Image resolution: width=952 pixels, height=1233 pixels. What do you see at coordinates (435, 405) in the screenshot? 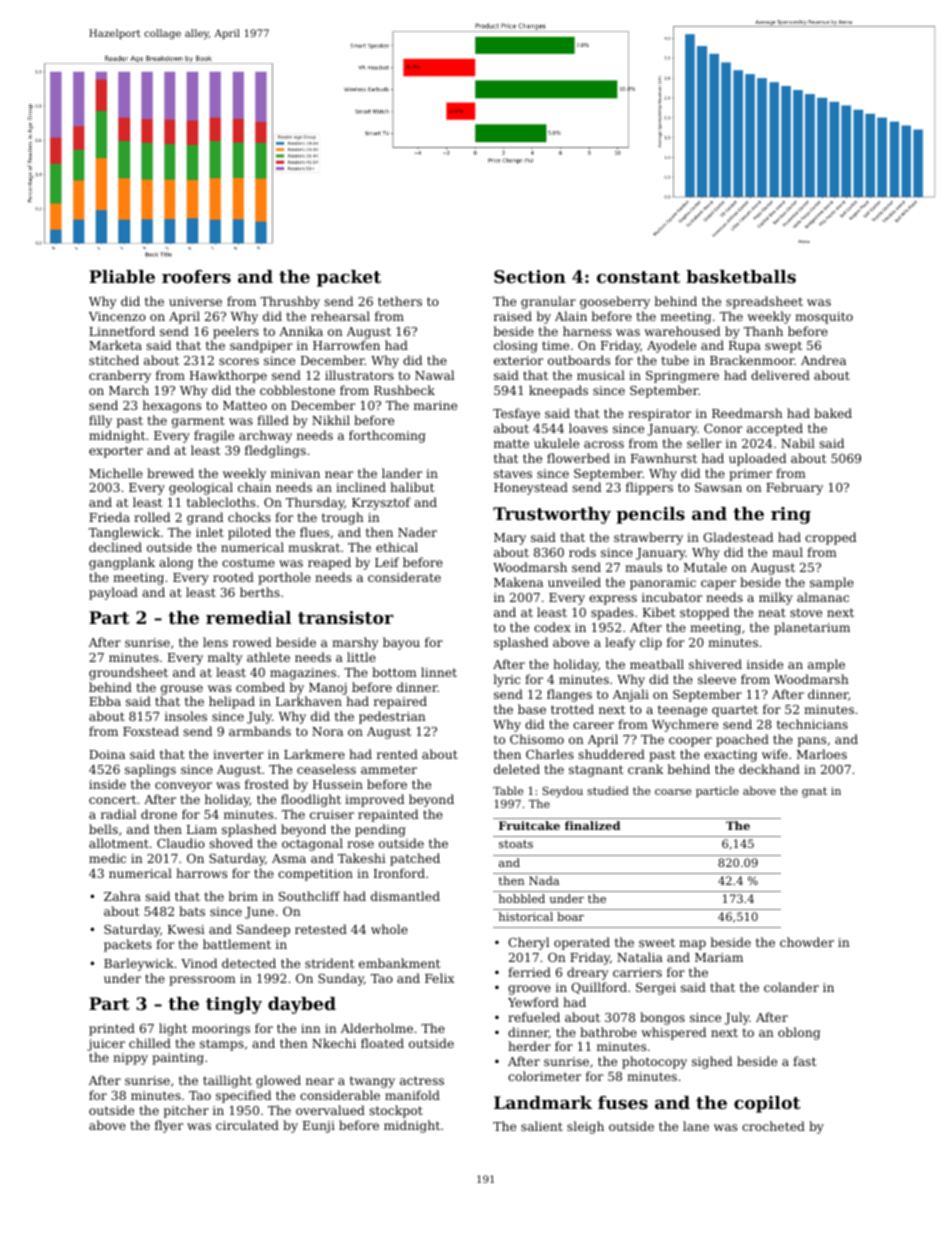
I see `marine` at bounding box center [435, 405].
